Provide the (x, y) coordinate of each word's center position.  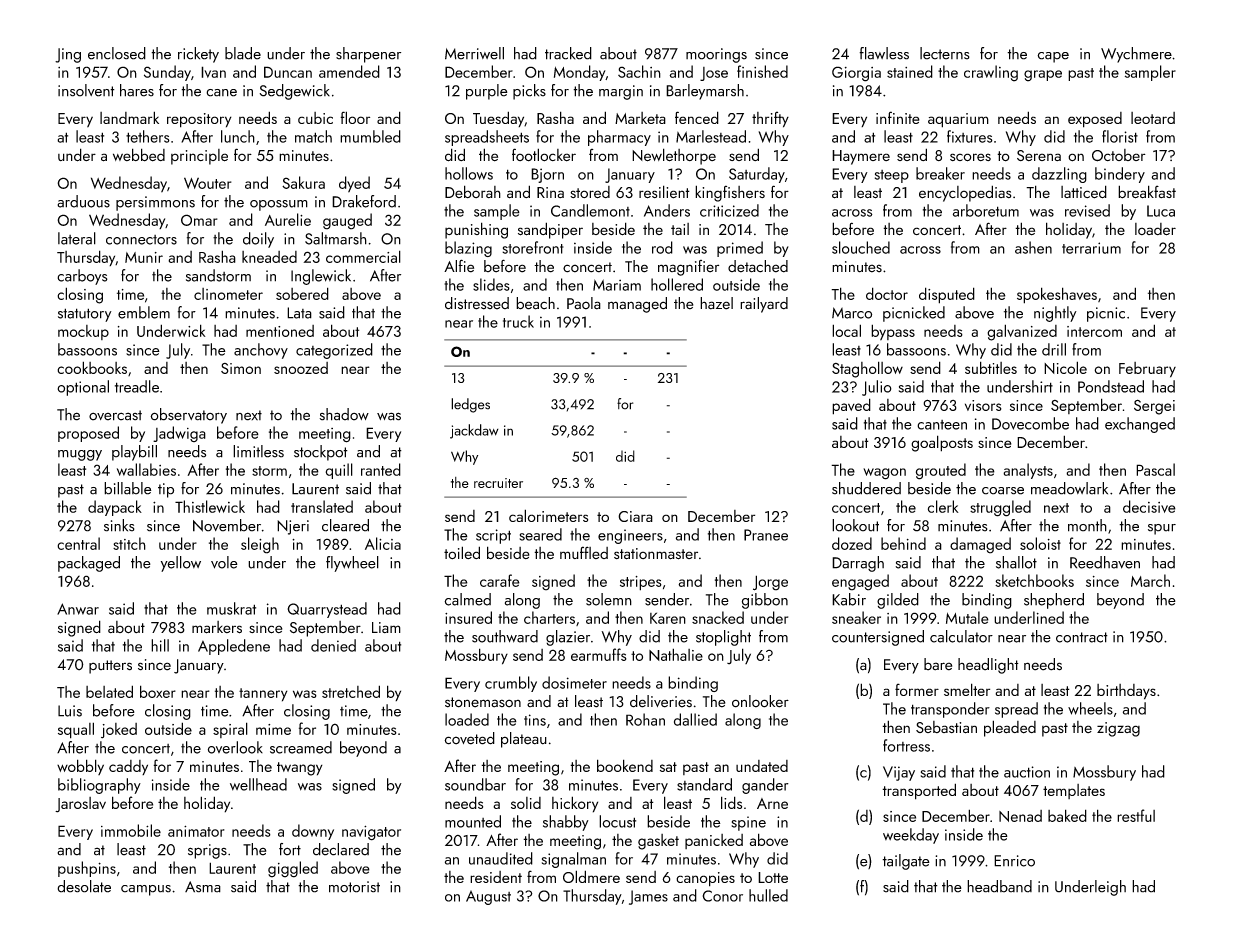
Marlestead (711, 136)
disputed (947, 295)
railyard (764, 305)
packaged (89, 564)
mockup (83, 332)
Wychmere (1136, 55)
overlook (235, 747)
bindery (1120, 175)
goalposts (942, 443)
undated (762, 766)
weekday (911, 836)
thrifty (770, 119)
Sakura (303, 182)
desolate (84, 886)
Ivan (213, 72)
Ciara (635, 516)
